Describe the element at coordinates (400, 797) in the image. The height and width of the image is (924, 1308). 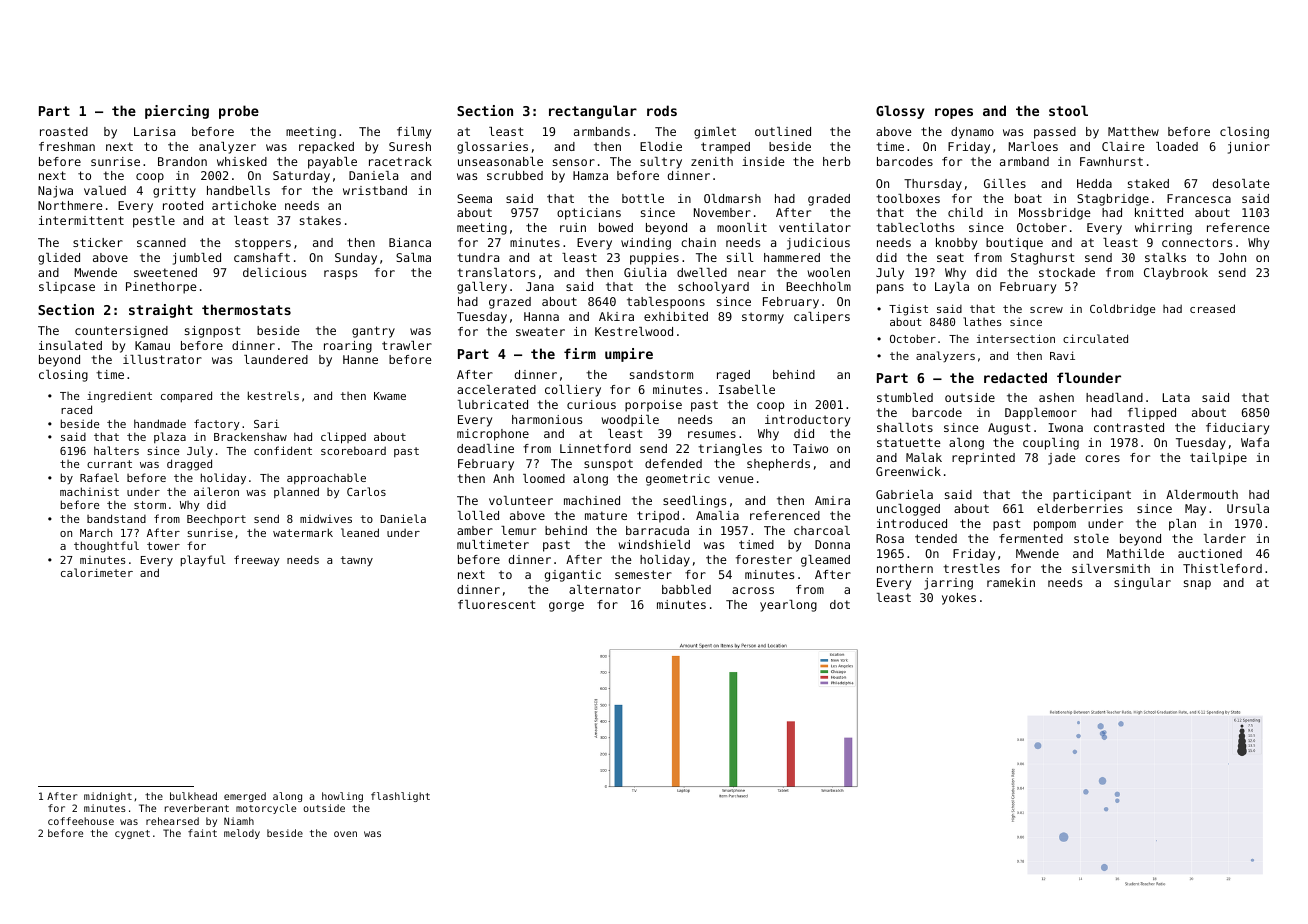
I see `flashlight` at that location.
